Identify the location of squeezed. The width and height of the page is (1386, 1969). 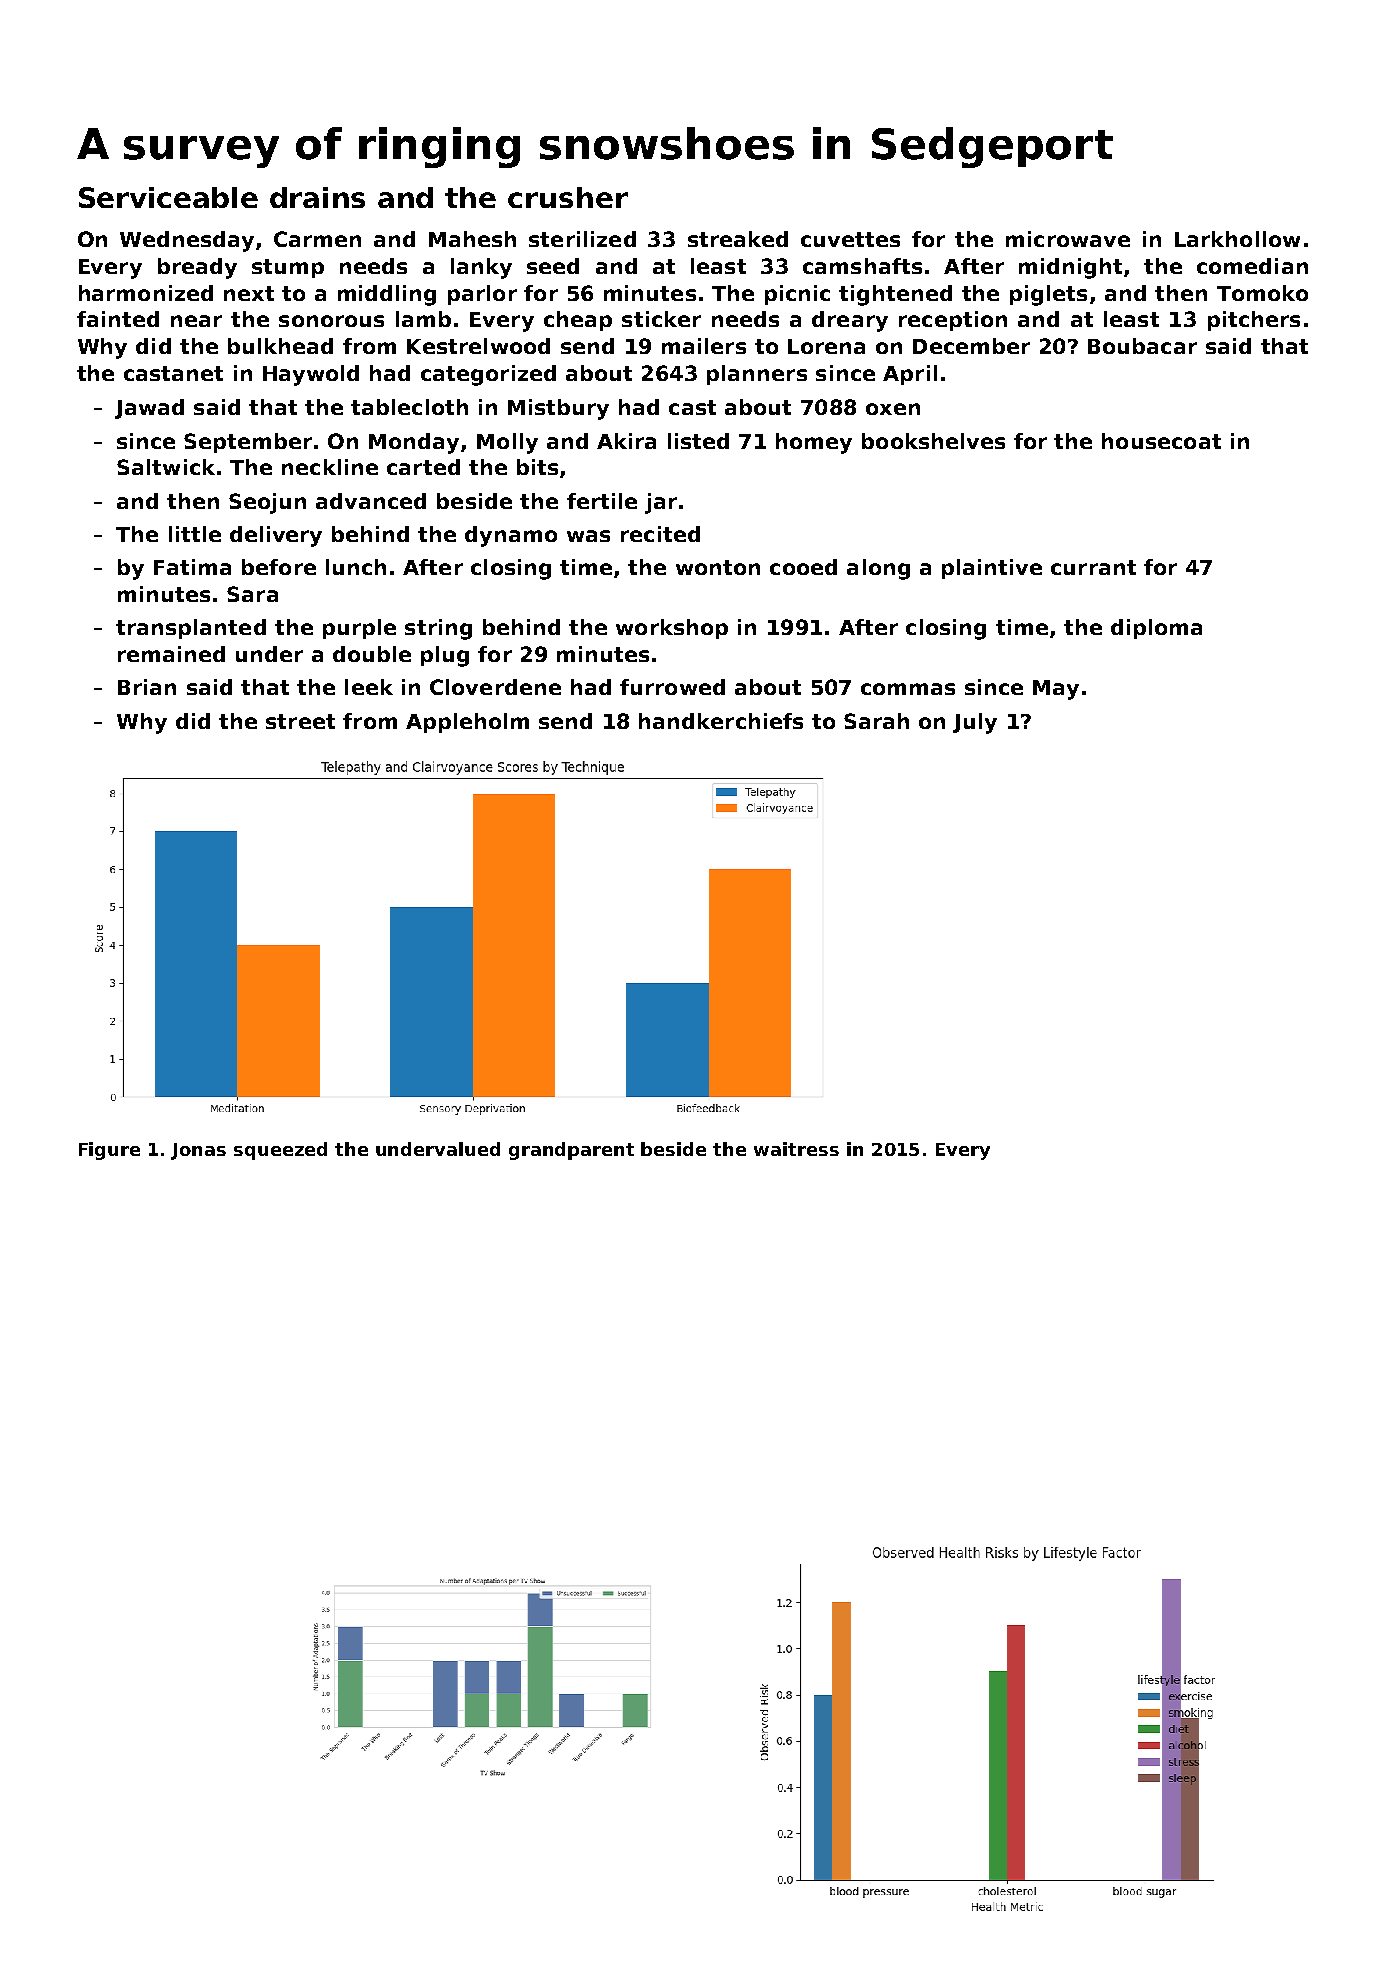
(280, 1151).
